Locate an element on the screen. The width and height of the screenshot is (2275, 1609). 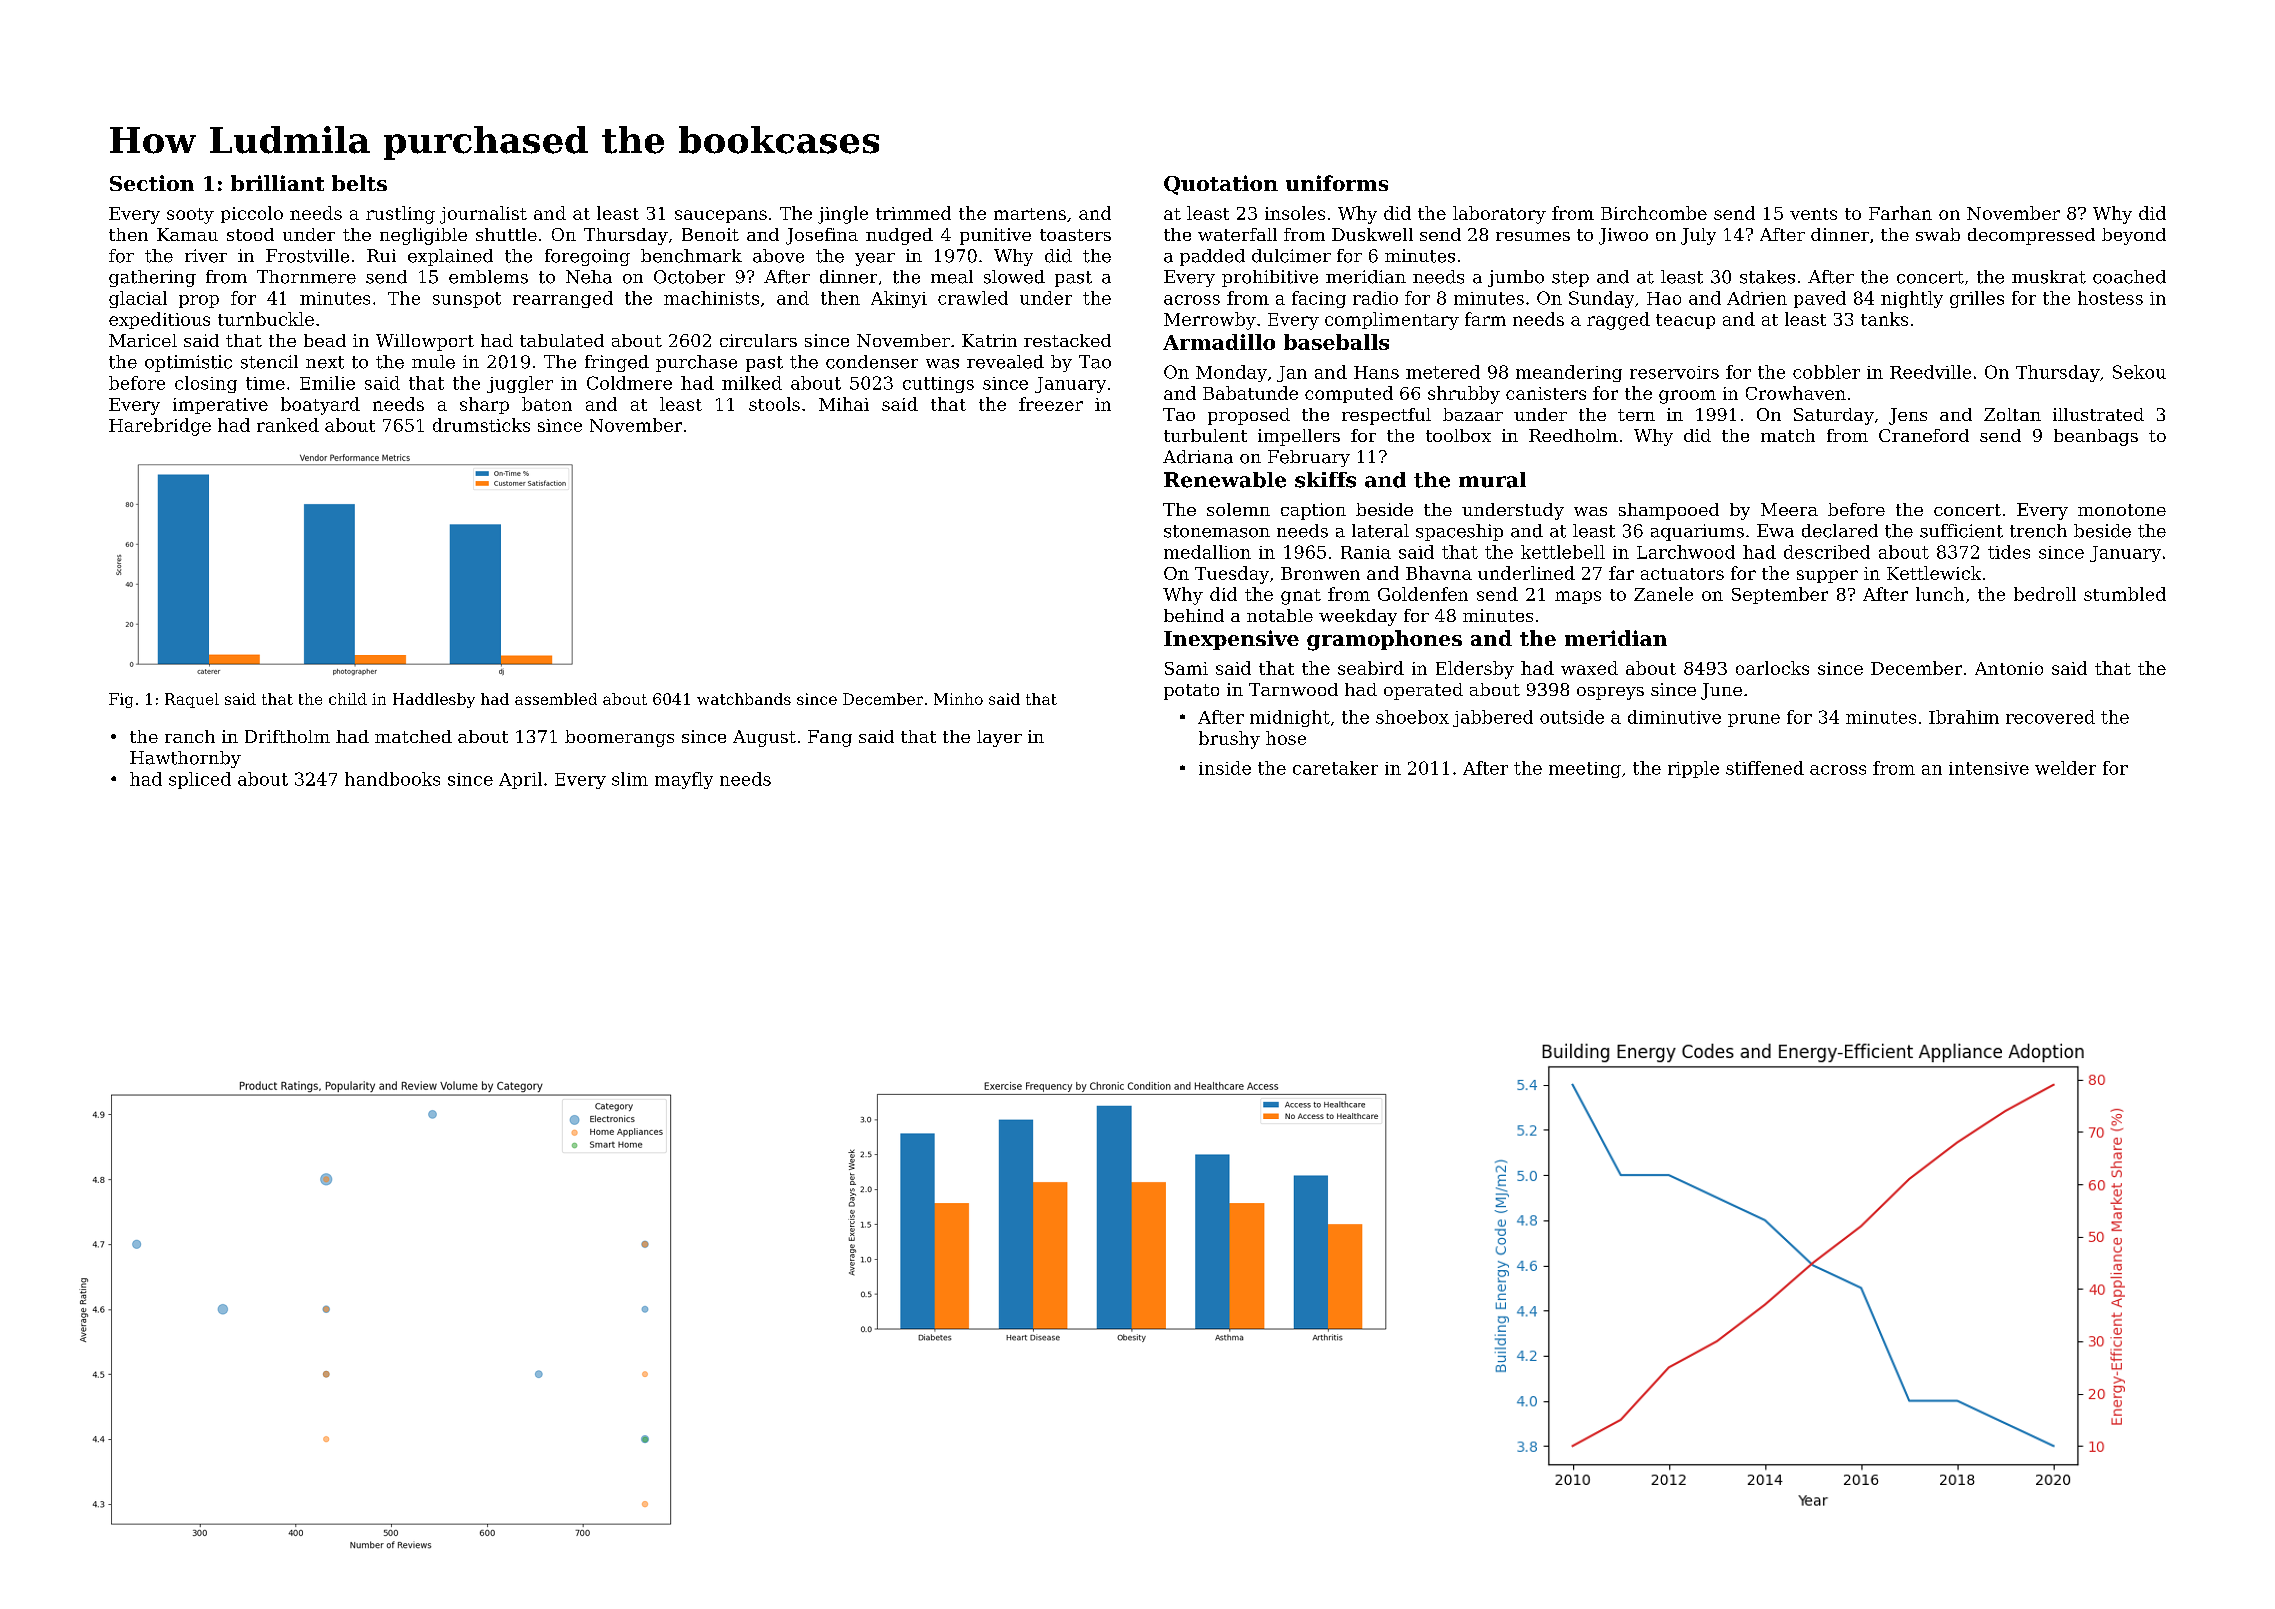
Hao is located at coordinates (1664, 298).
